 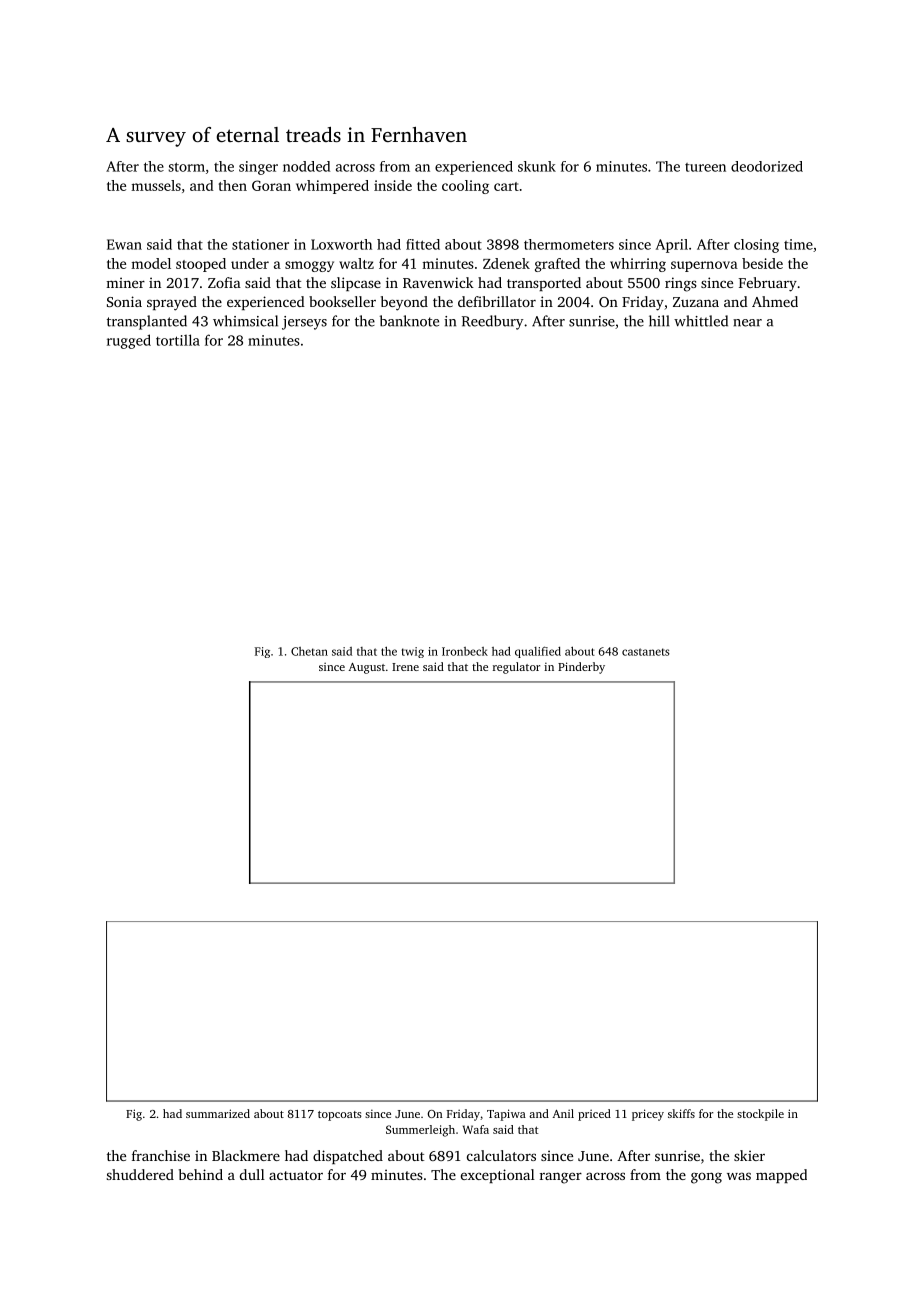 I want to click on Ironbeck, so click(x=465, y=651).
